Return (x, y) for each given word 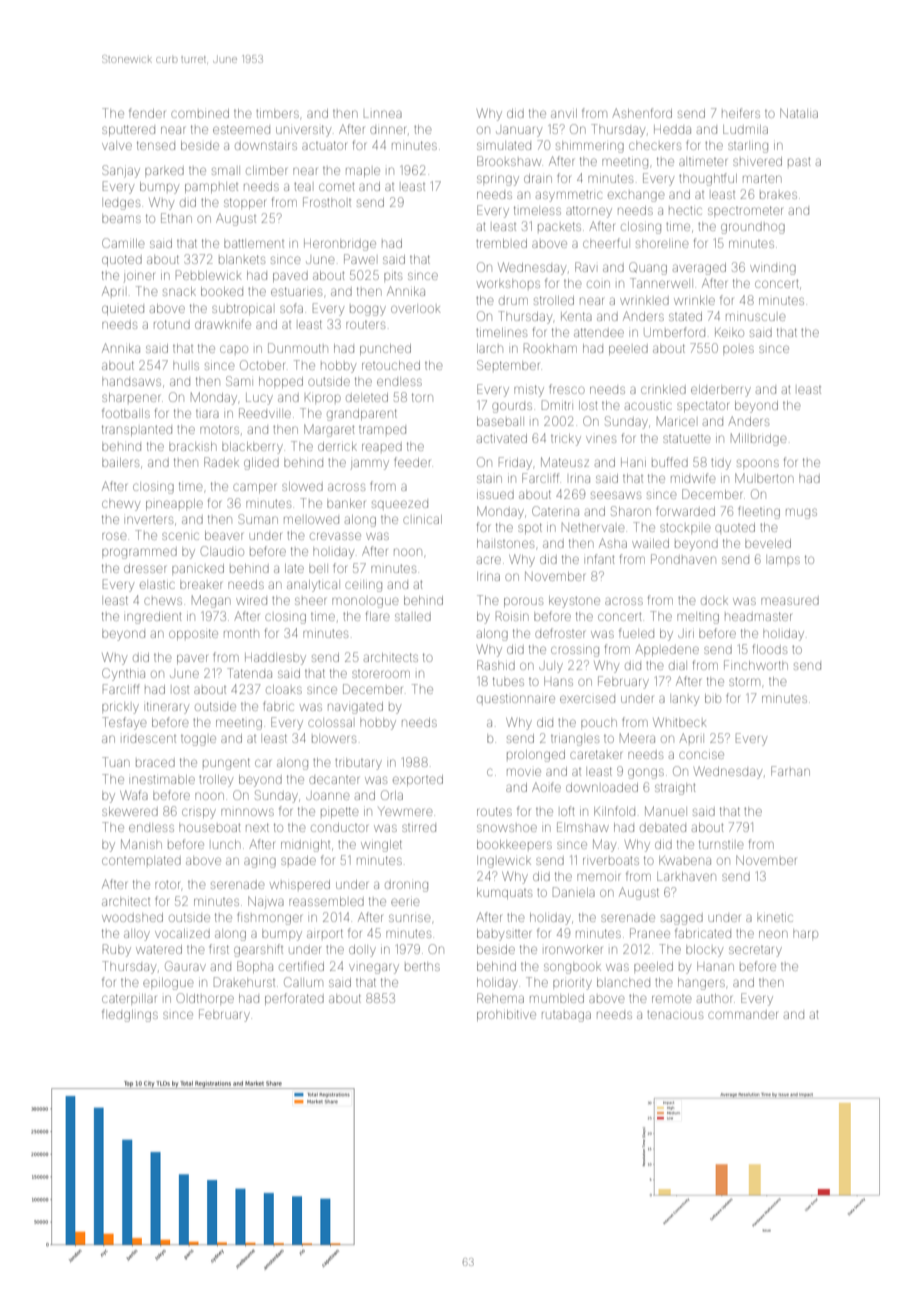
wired (251, 601)
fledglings (130, 1015)
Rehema (500, 998)
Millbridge (758, 439)
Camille (123, 243)
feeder (412, 462)
